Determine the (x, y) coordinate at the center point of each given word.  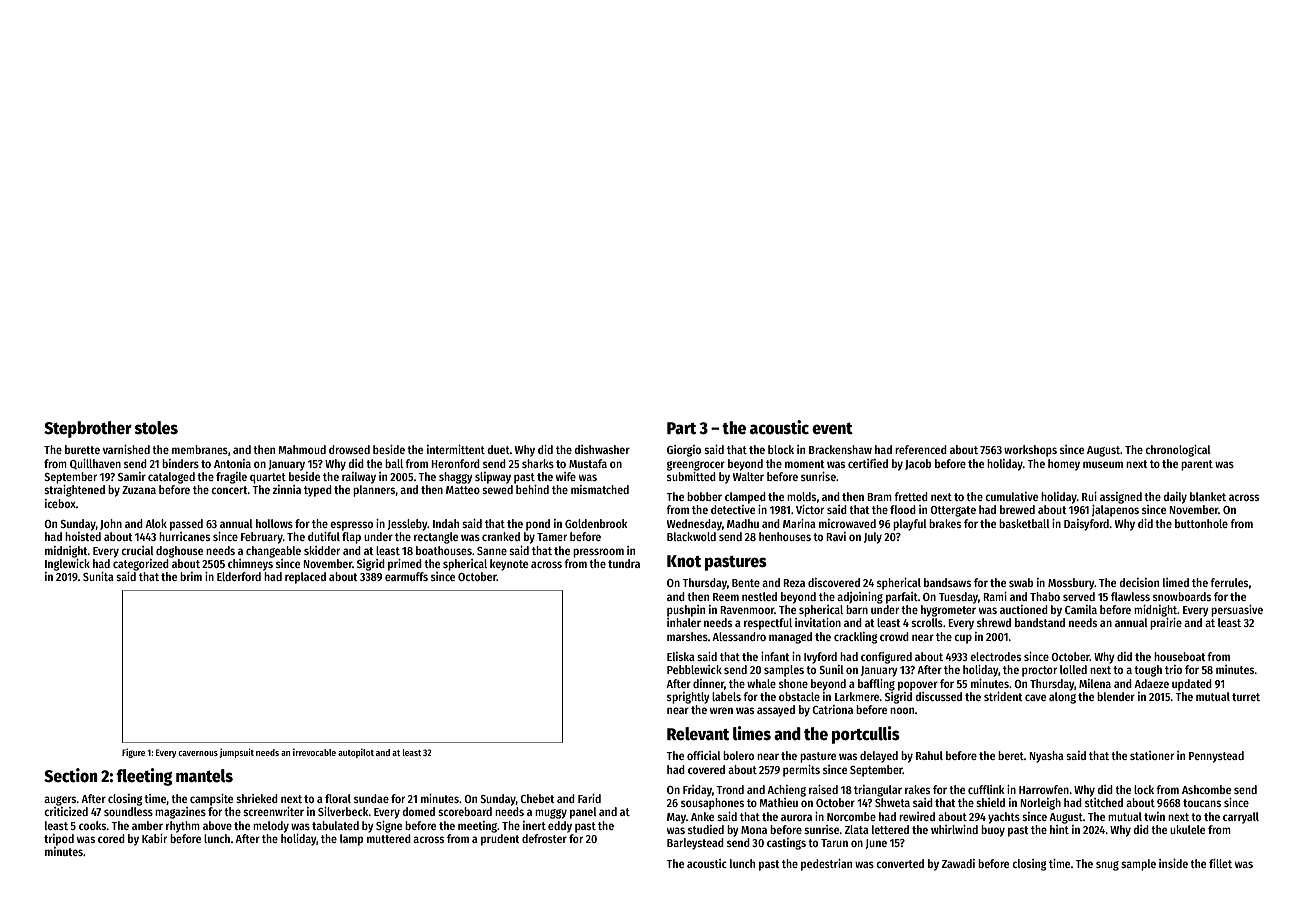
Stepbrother (88, 429)
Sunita (98, 576)
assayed (776, 711)
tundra (624, 563)
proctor (1039, 671)
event (832, 429)
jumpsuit (237, 753)
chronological (1178, 451)
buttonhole (1201, 523)
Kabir (154, 838)
